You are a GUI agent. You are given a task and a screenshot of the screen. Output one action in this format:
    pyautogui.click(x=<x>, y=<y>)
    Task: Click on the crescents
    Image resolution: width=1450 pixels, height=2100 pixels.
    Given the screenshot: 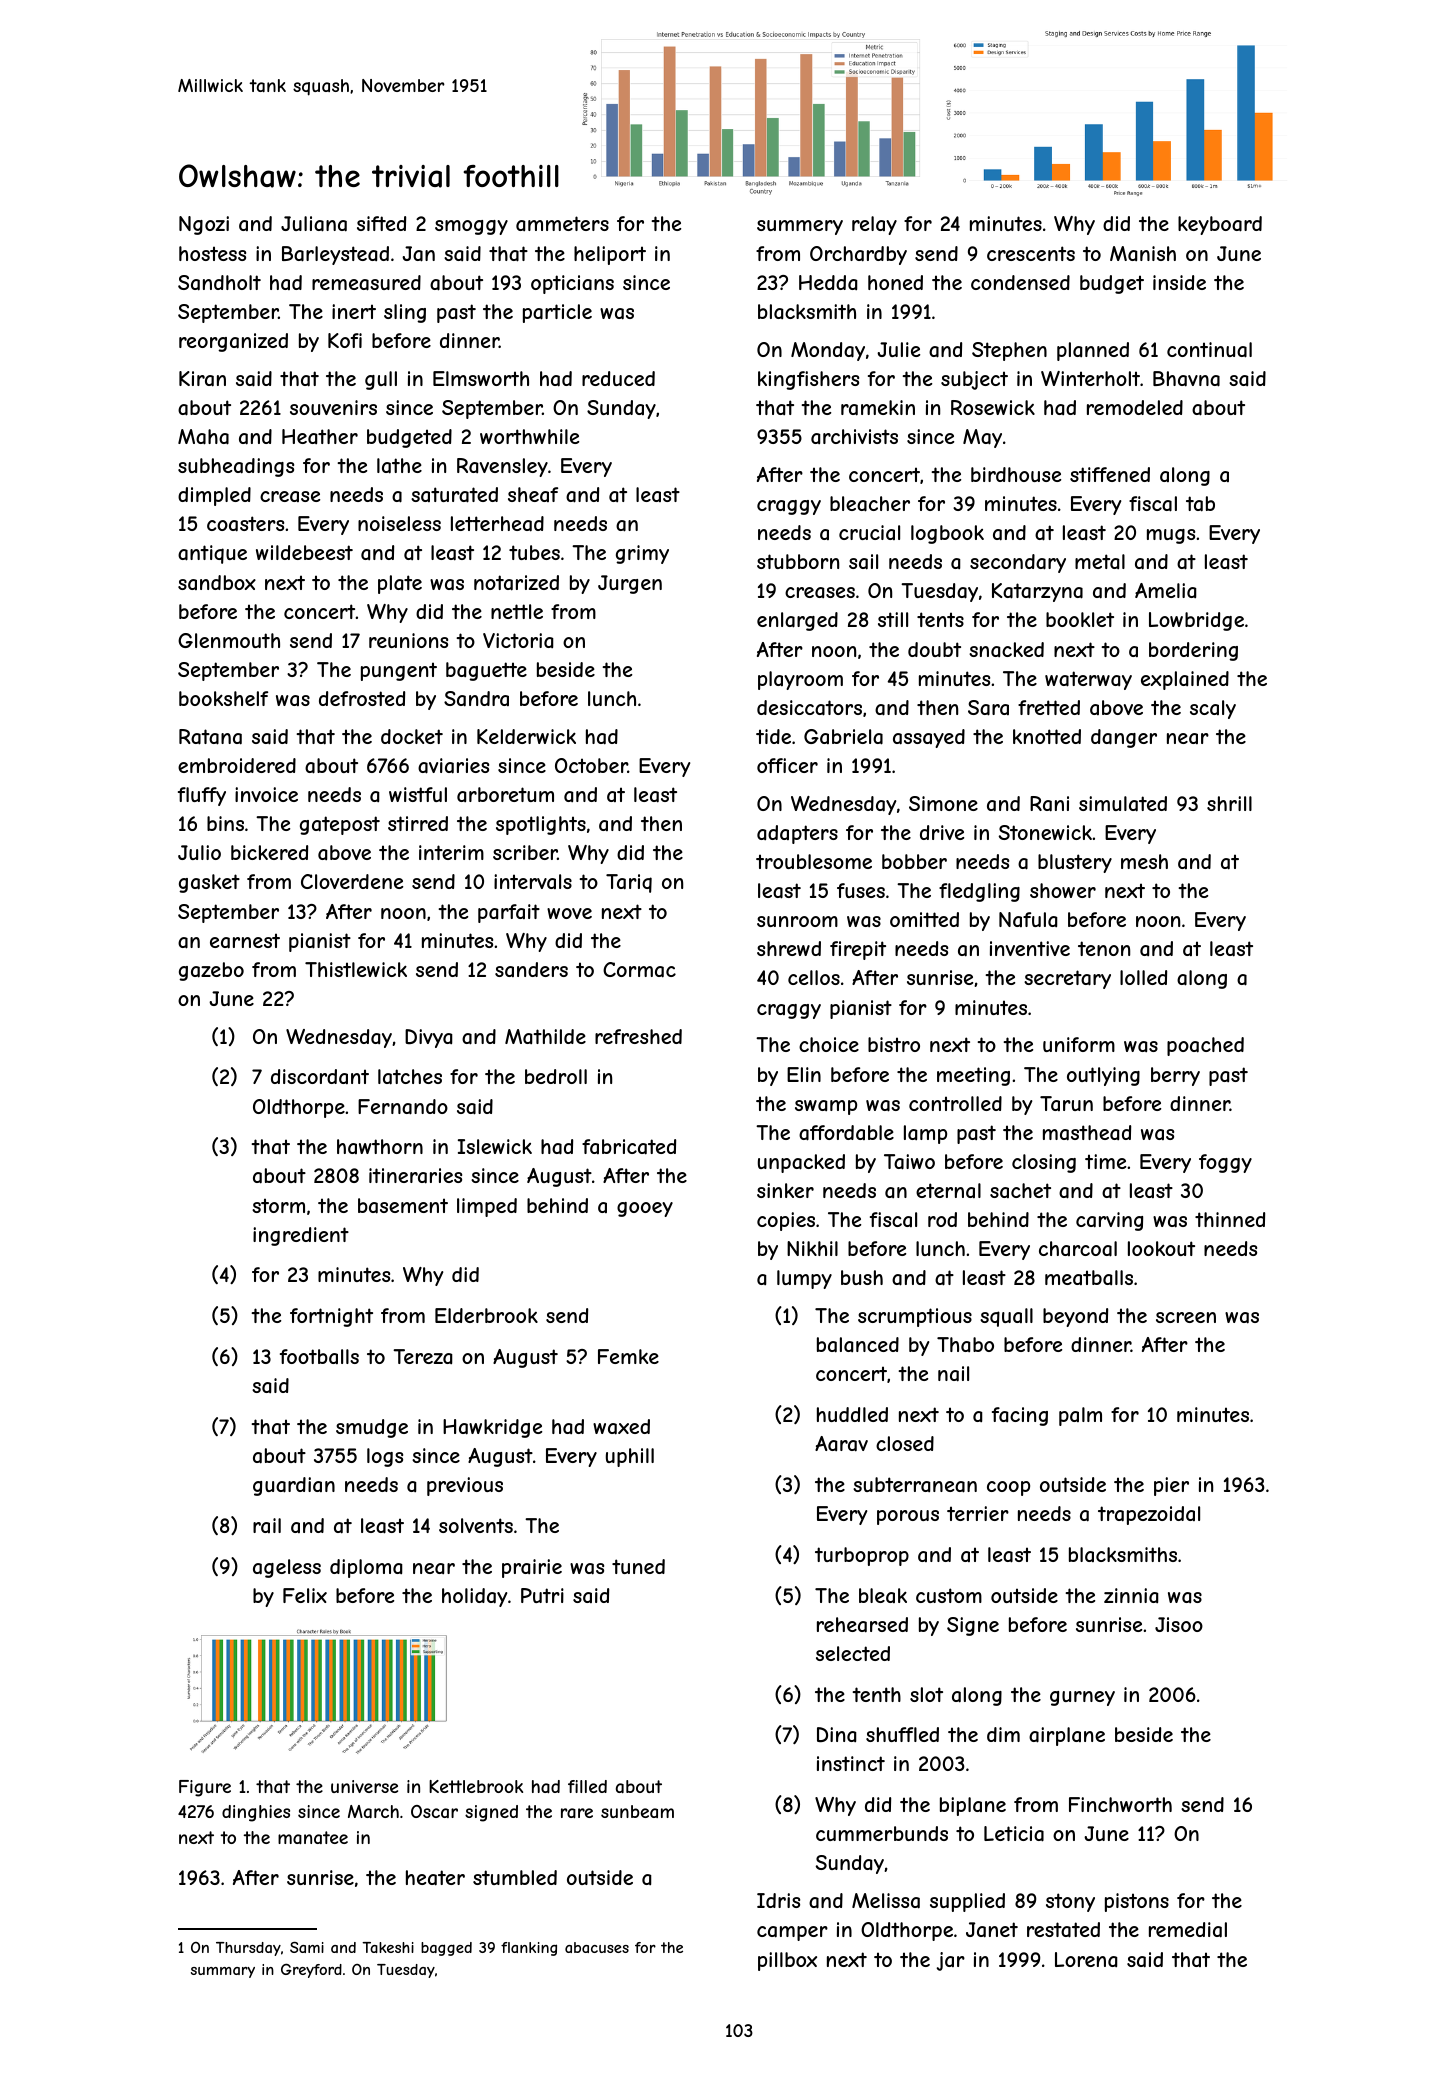 What is the action you would take?
    pyautogui.click(x=1031, y=253)
